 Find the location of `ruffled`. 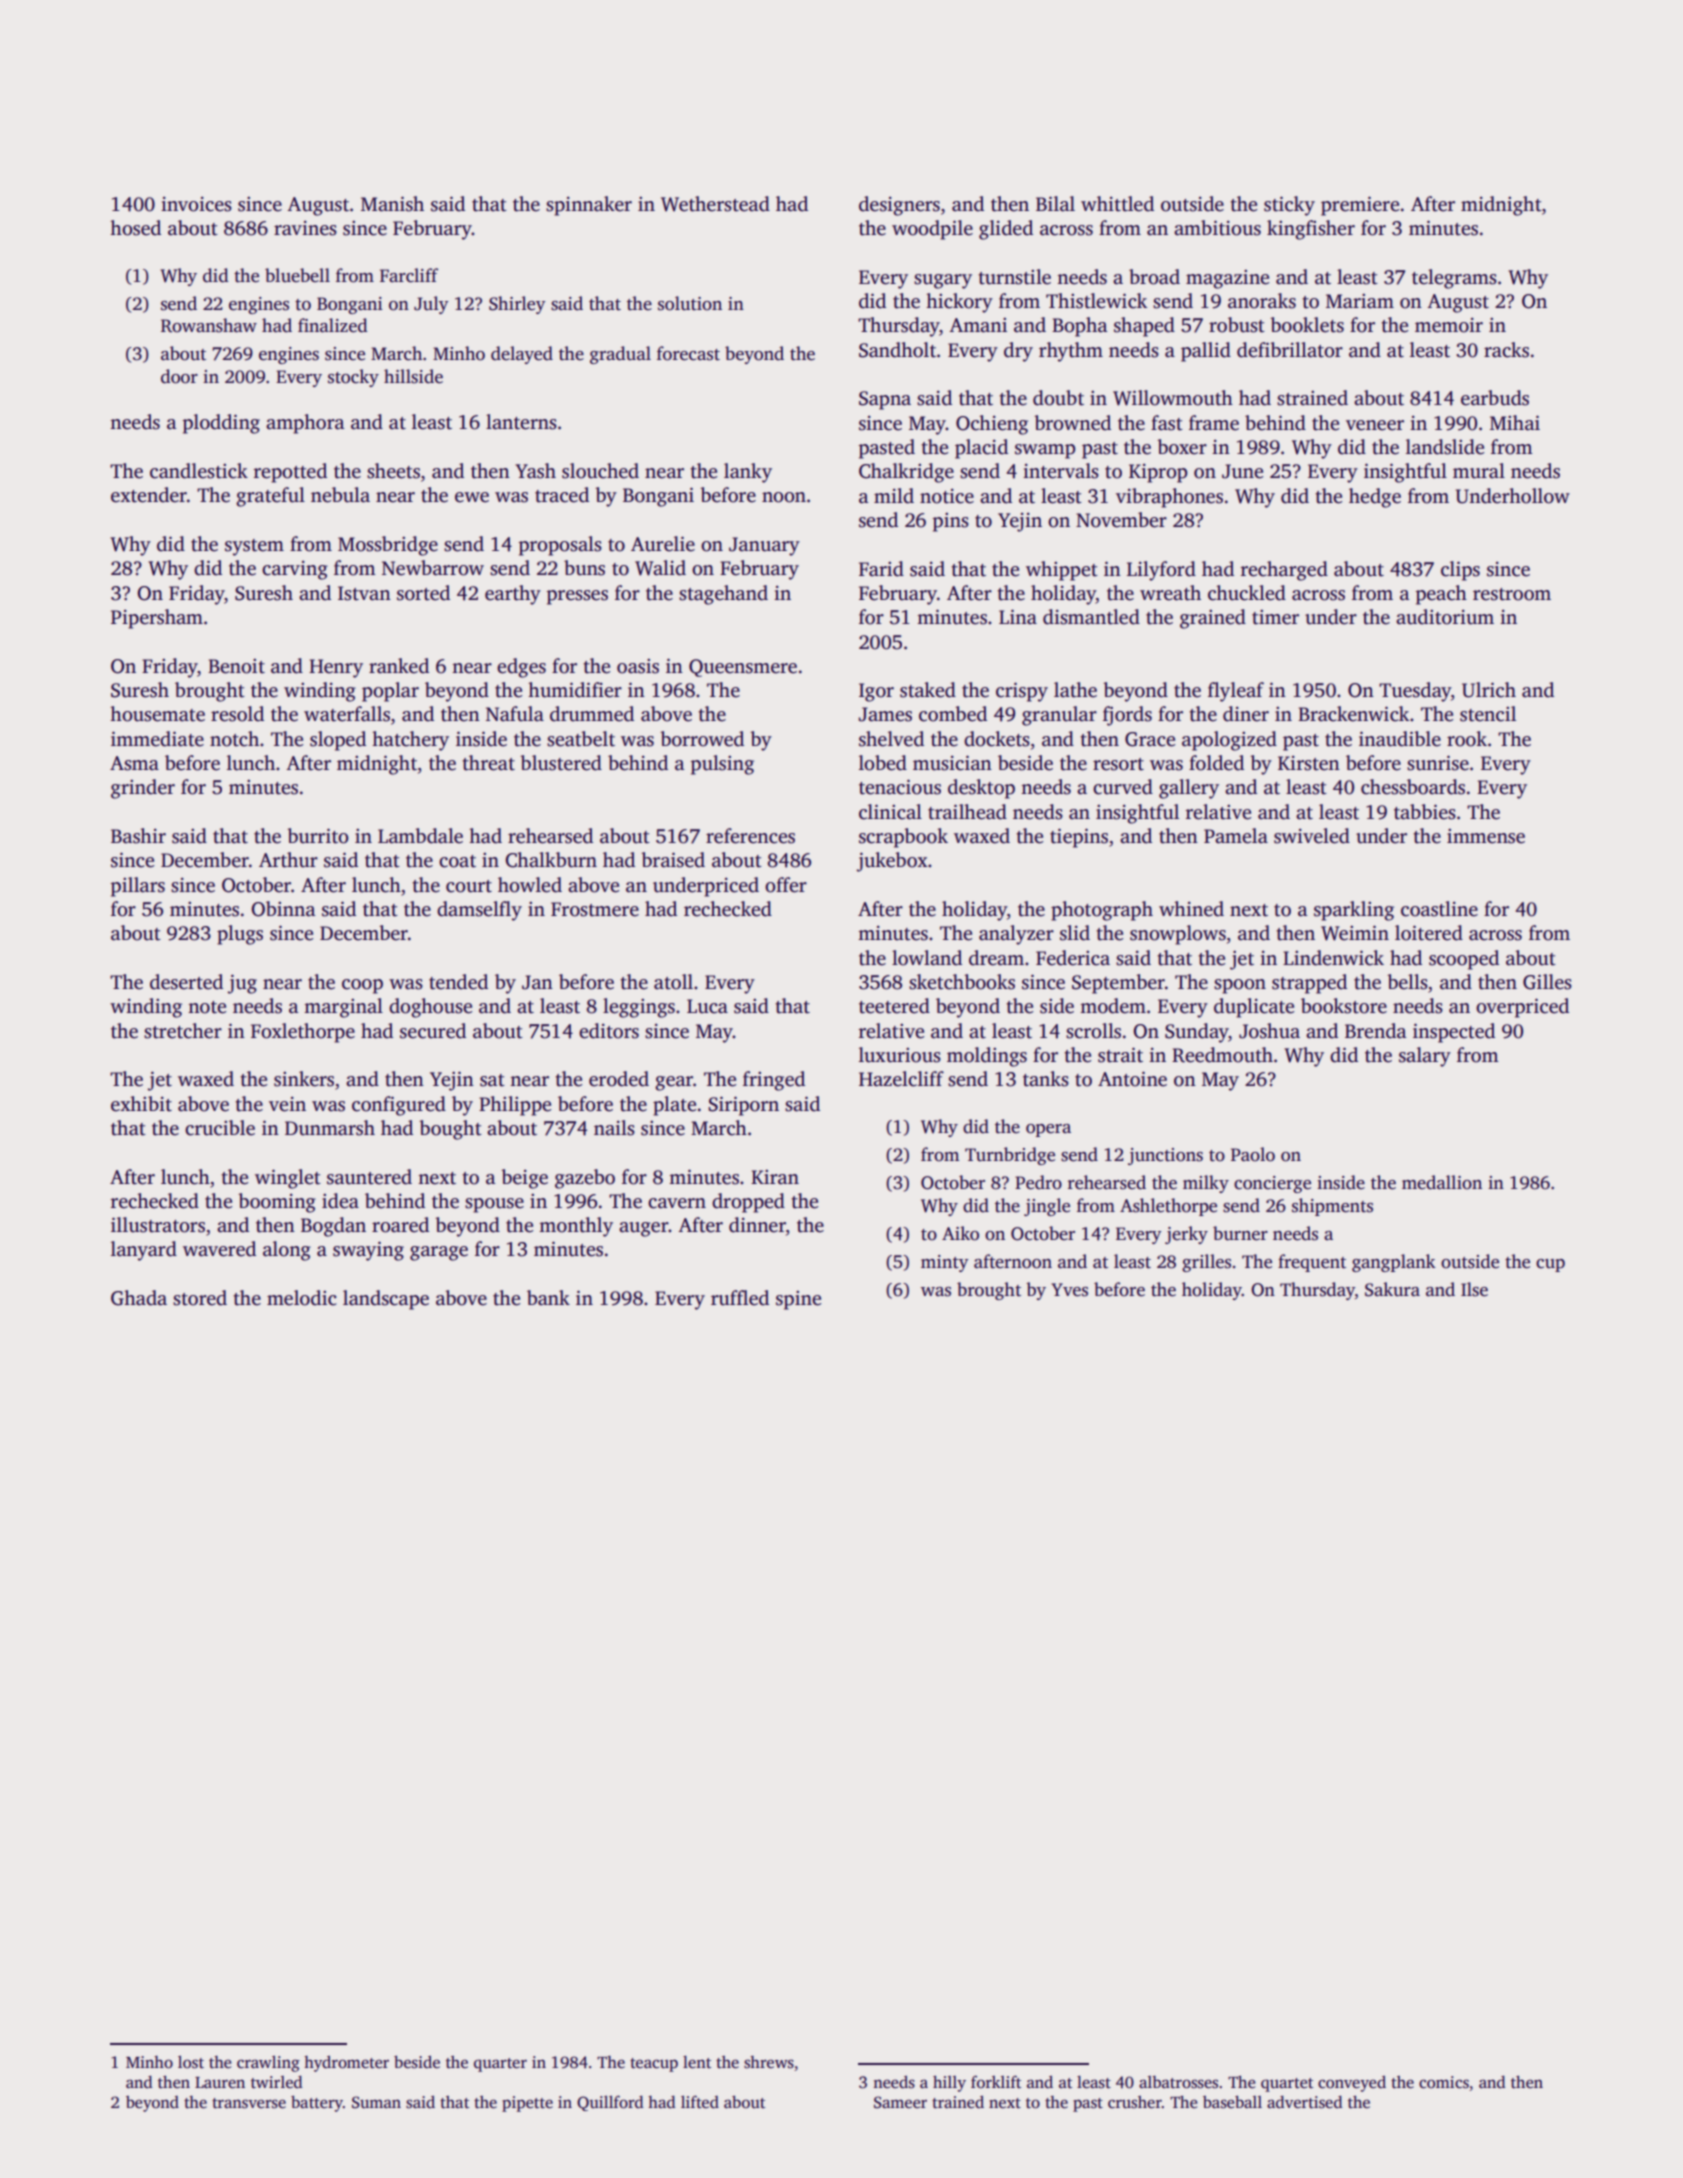

ruffled is located at coordinates (740, 1298).
